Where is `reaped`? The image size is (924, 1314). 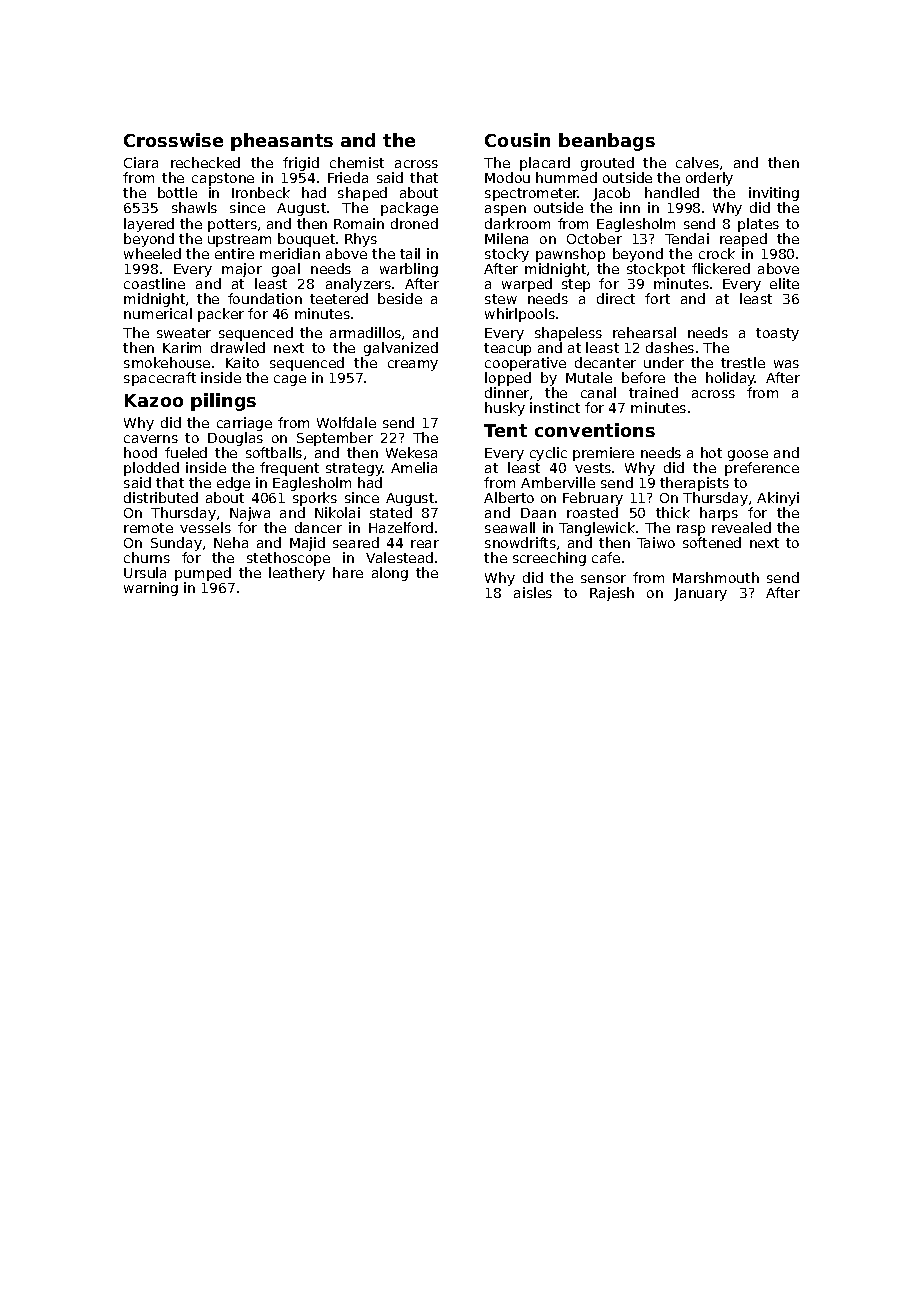
reaped is located at coordinates (743, 240).
